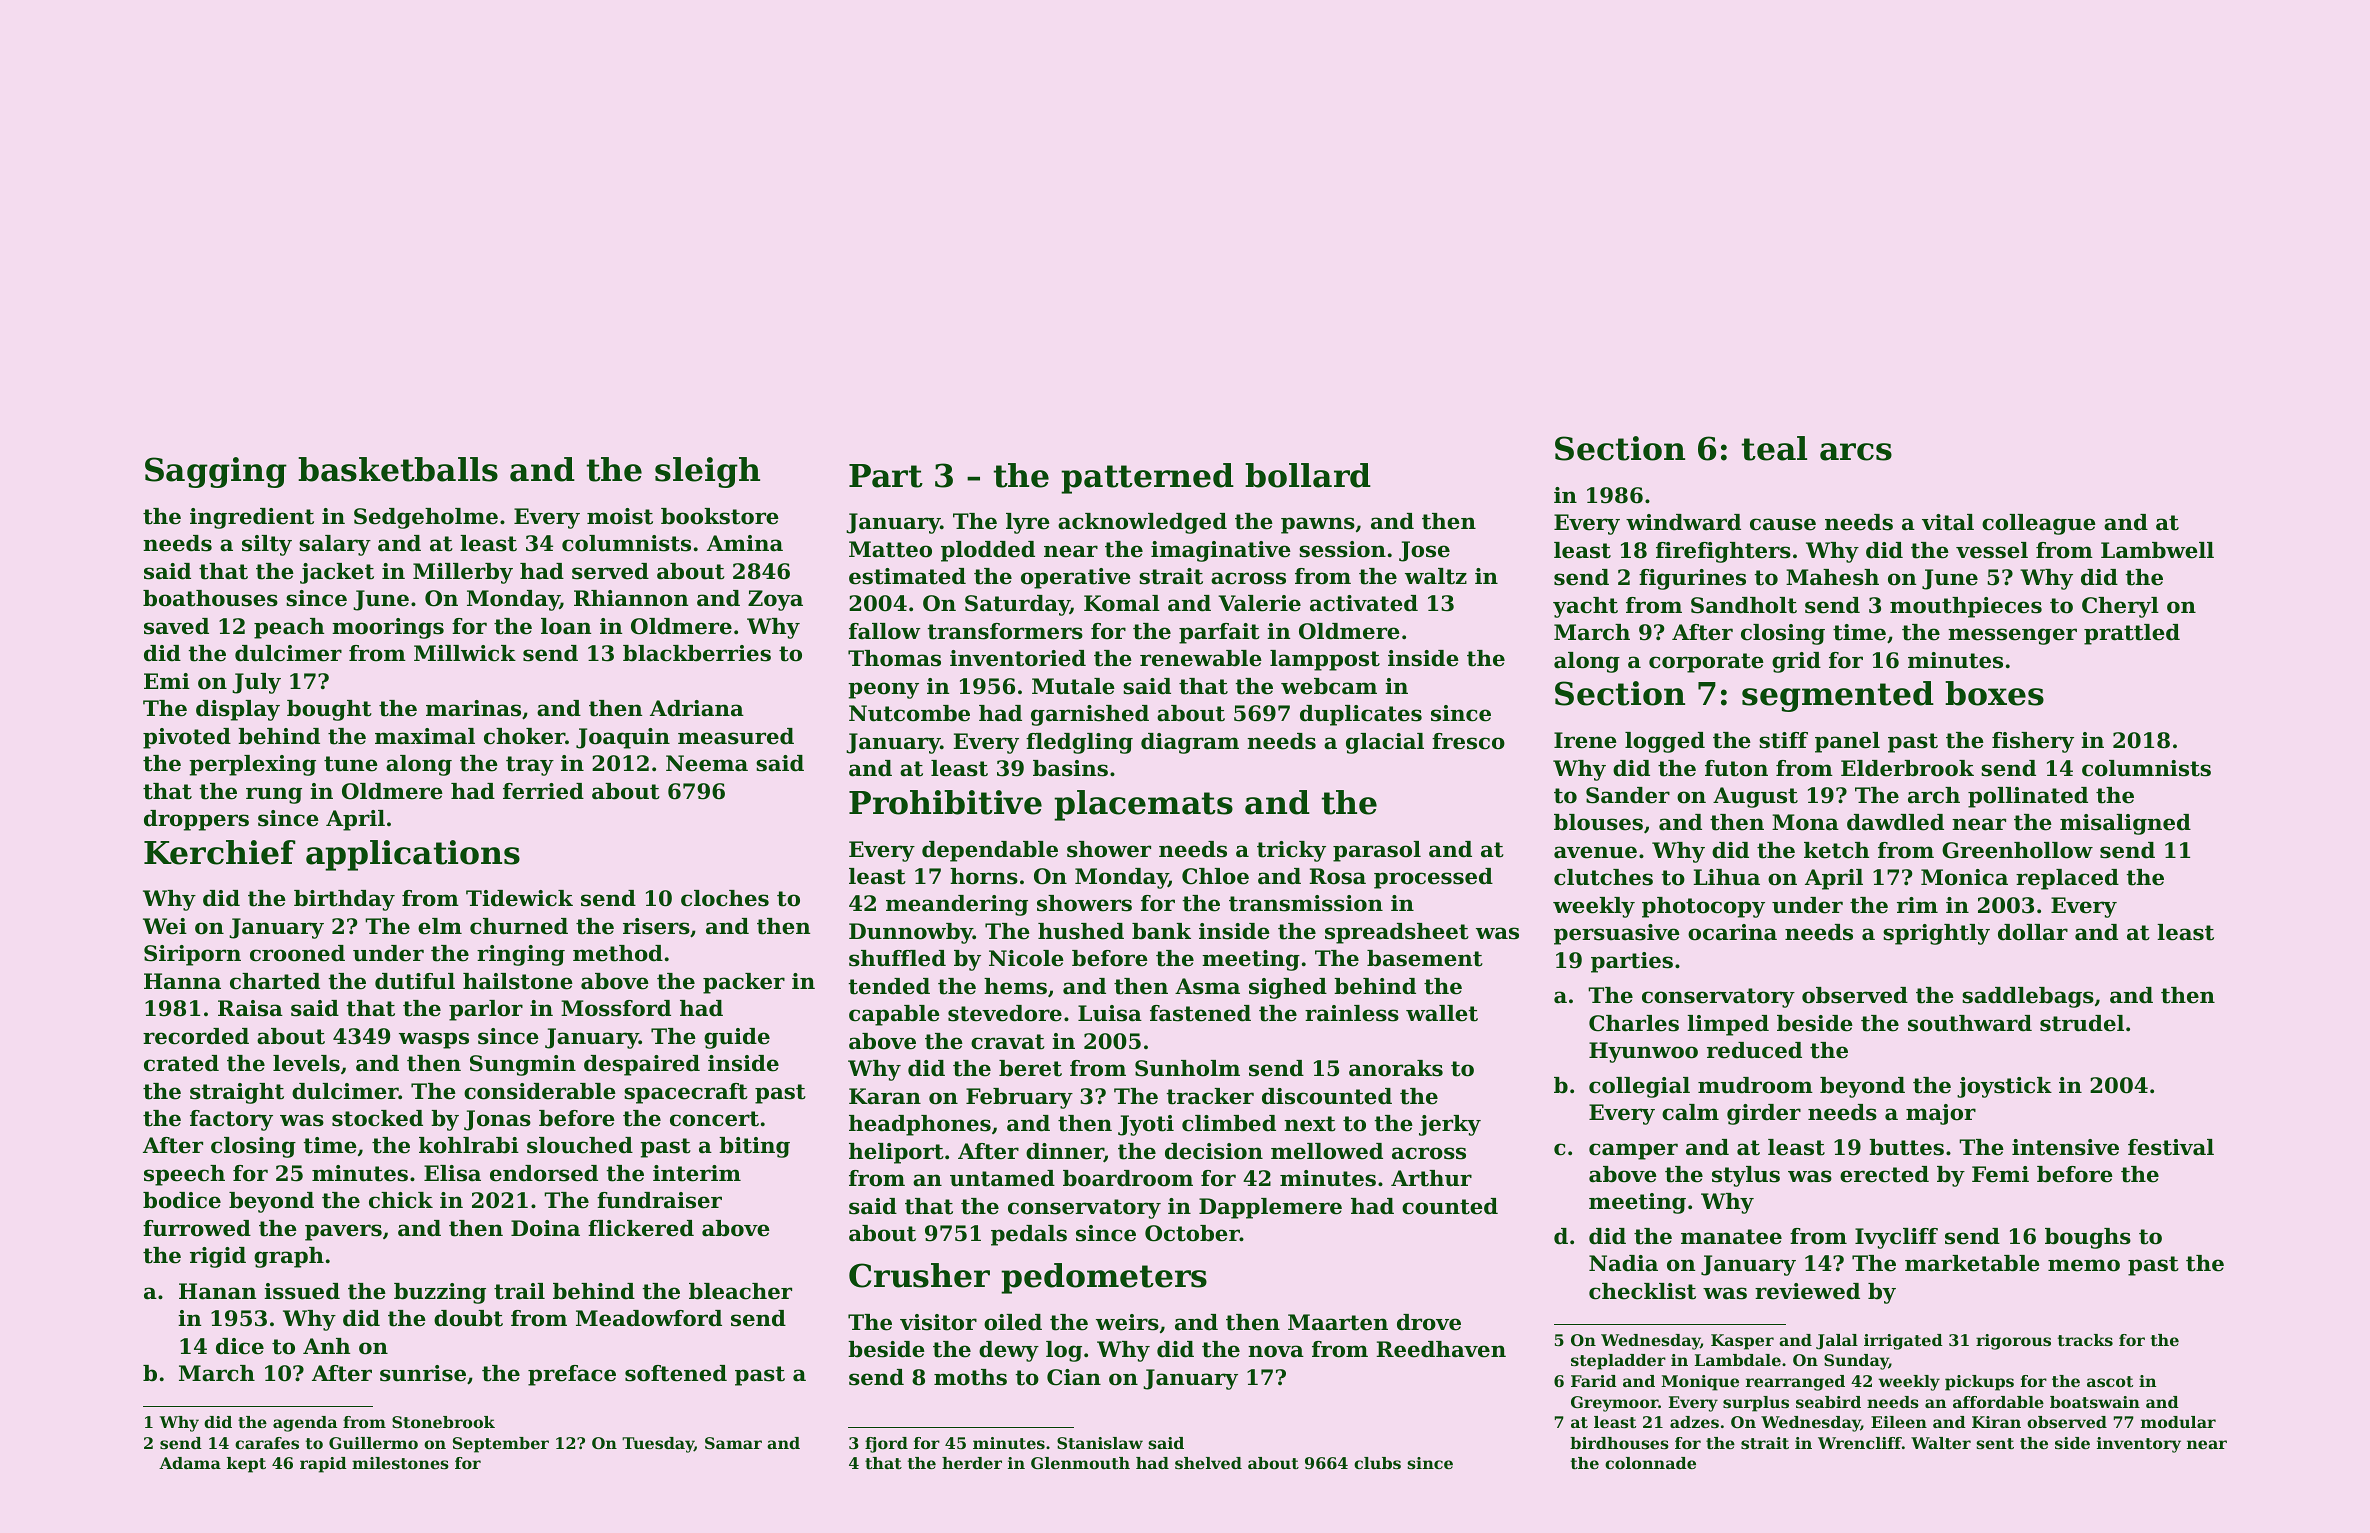 The image size is (2370, 1533). Describe the element at coordinates (1442, 1013) in the document. I see `wallet` at that location.
